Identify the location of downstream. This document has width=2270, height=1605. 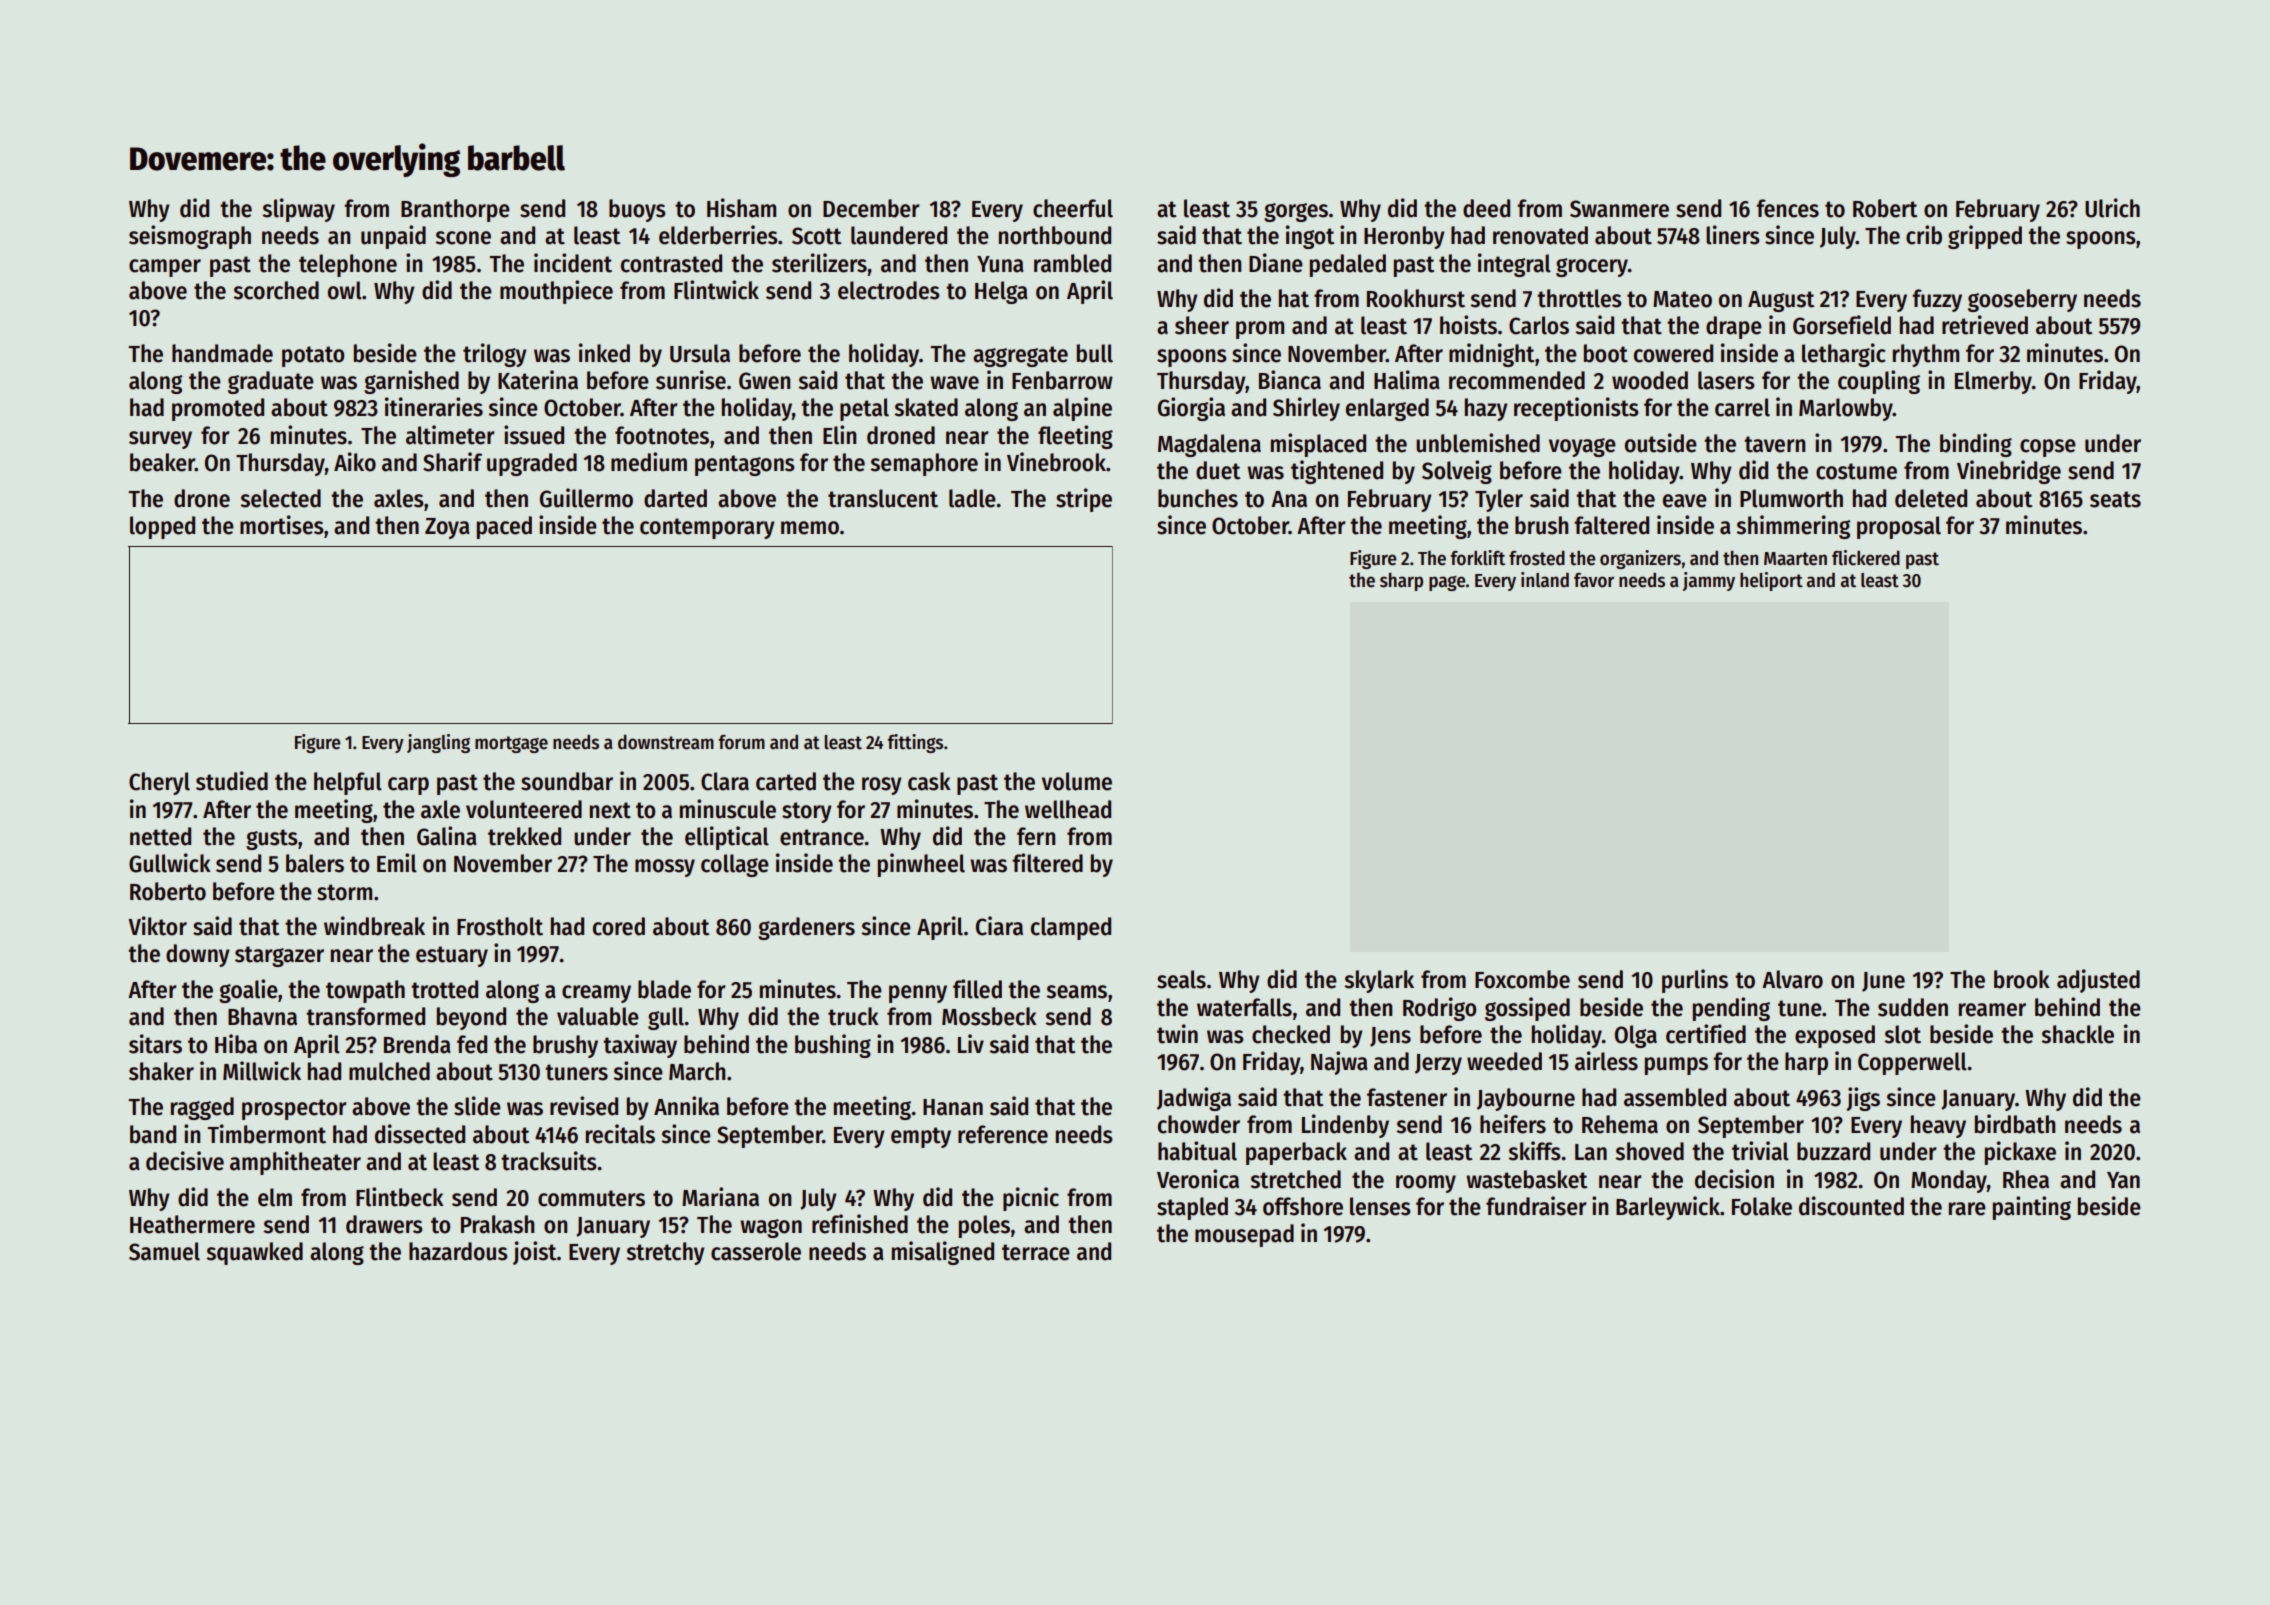
(666, 742).
